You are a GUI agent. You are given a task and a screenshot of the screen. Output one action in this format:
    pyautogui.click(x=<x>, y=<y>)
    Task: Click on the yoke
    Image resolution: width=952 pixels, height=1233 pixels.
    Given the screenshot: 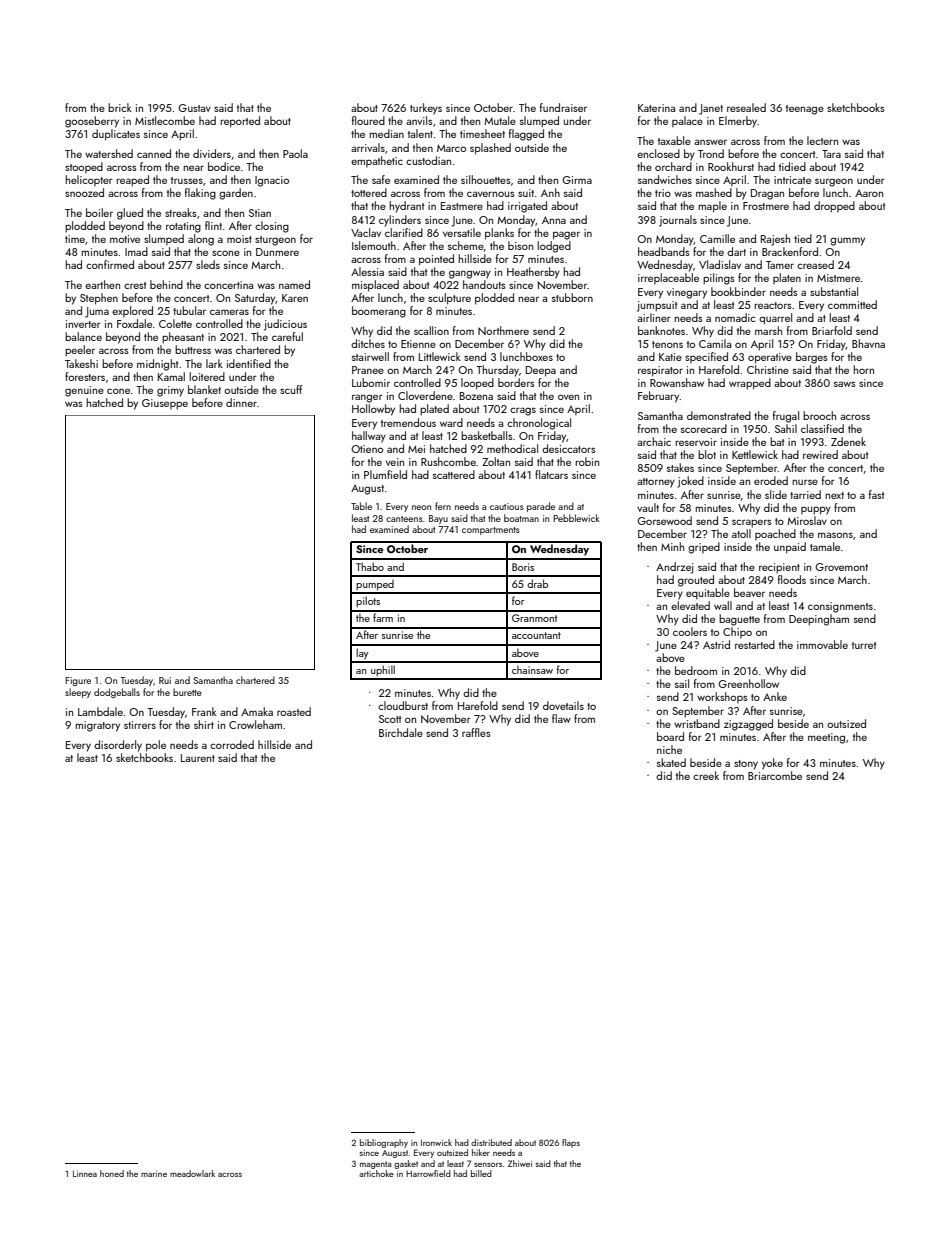 What is the action you would take?
    pyautogui.click(x=772, y=764)
